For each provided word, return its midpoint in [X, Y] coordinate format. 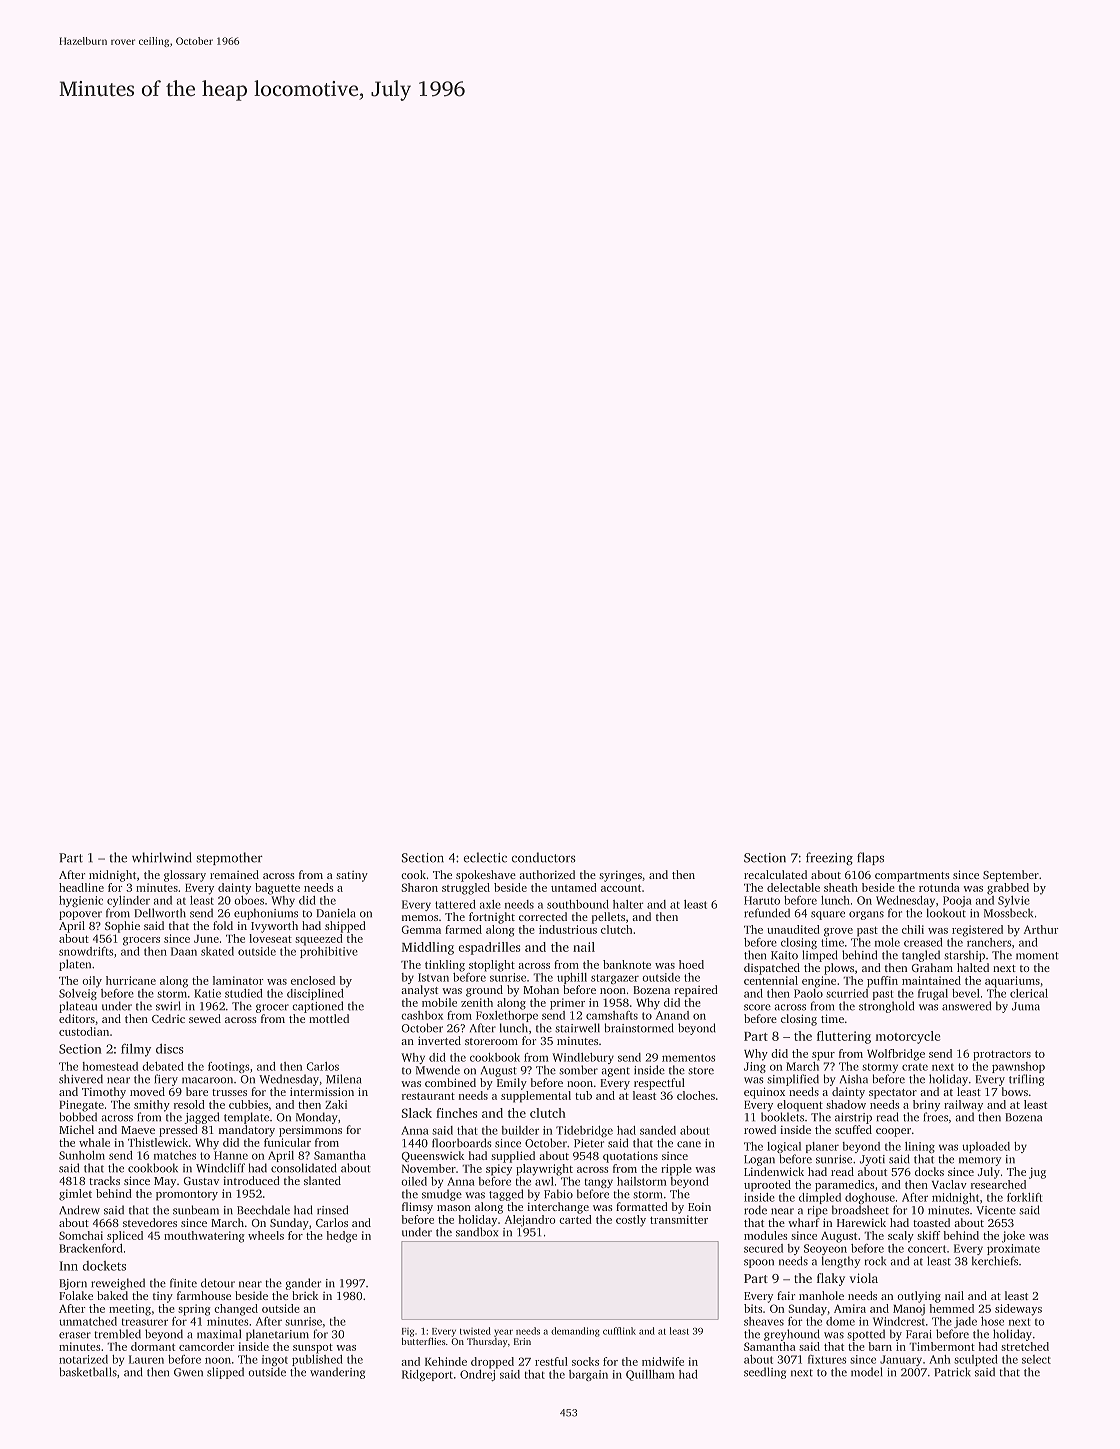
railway [963, 1106]
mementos [689, 1058]
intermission [322, 1091]
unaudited [793, 929]
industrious [568, 929]
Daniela [335, 913]
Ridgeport [427, 1375]
